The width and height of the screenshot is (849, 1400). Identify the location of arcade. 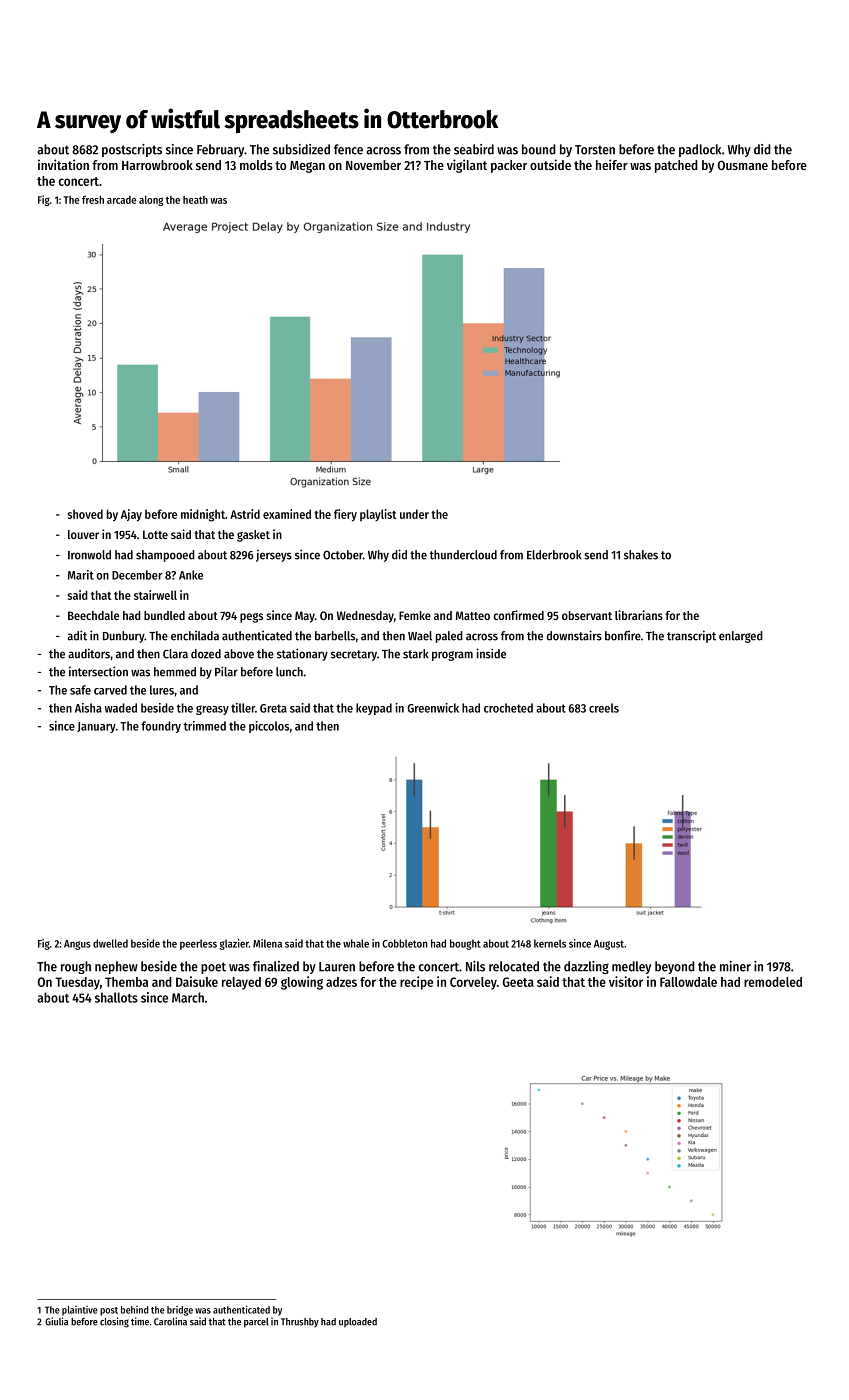
(121, 200).
